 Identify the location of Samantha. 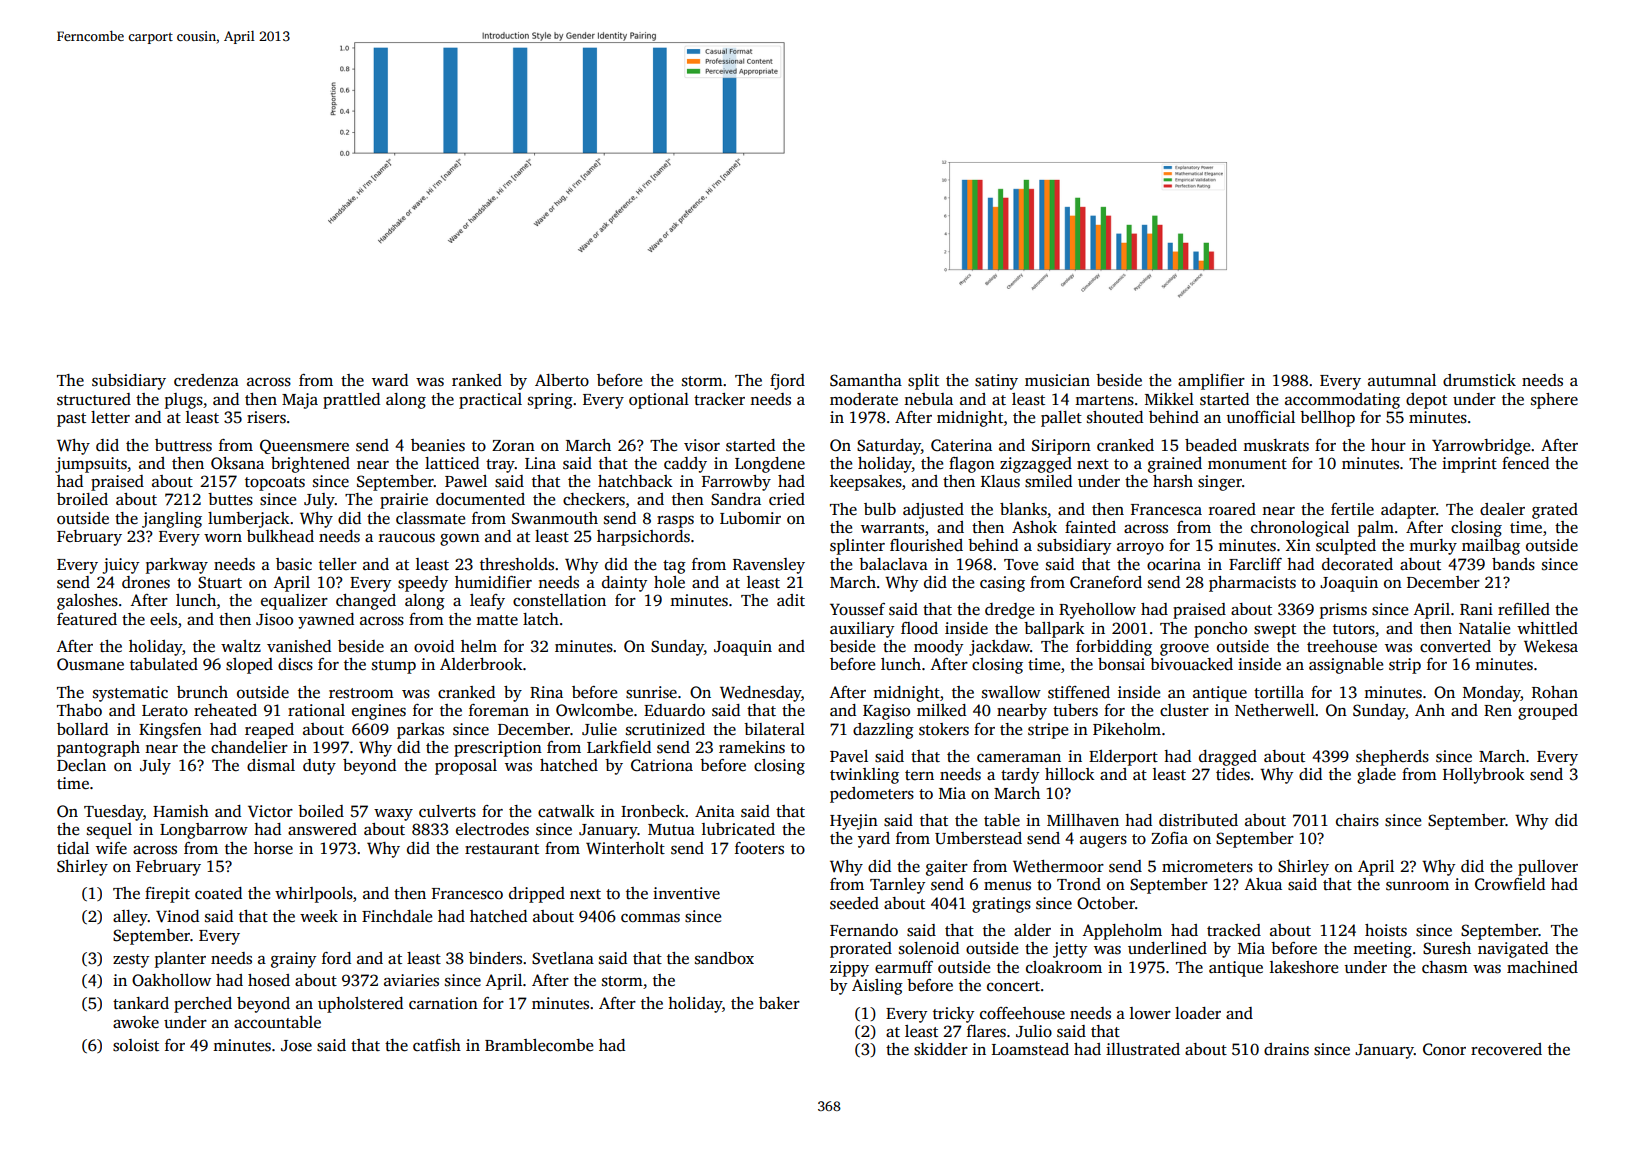
(866, 380).
